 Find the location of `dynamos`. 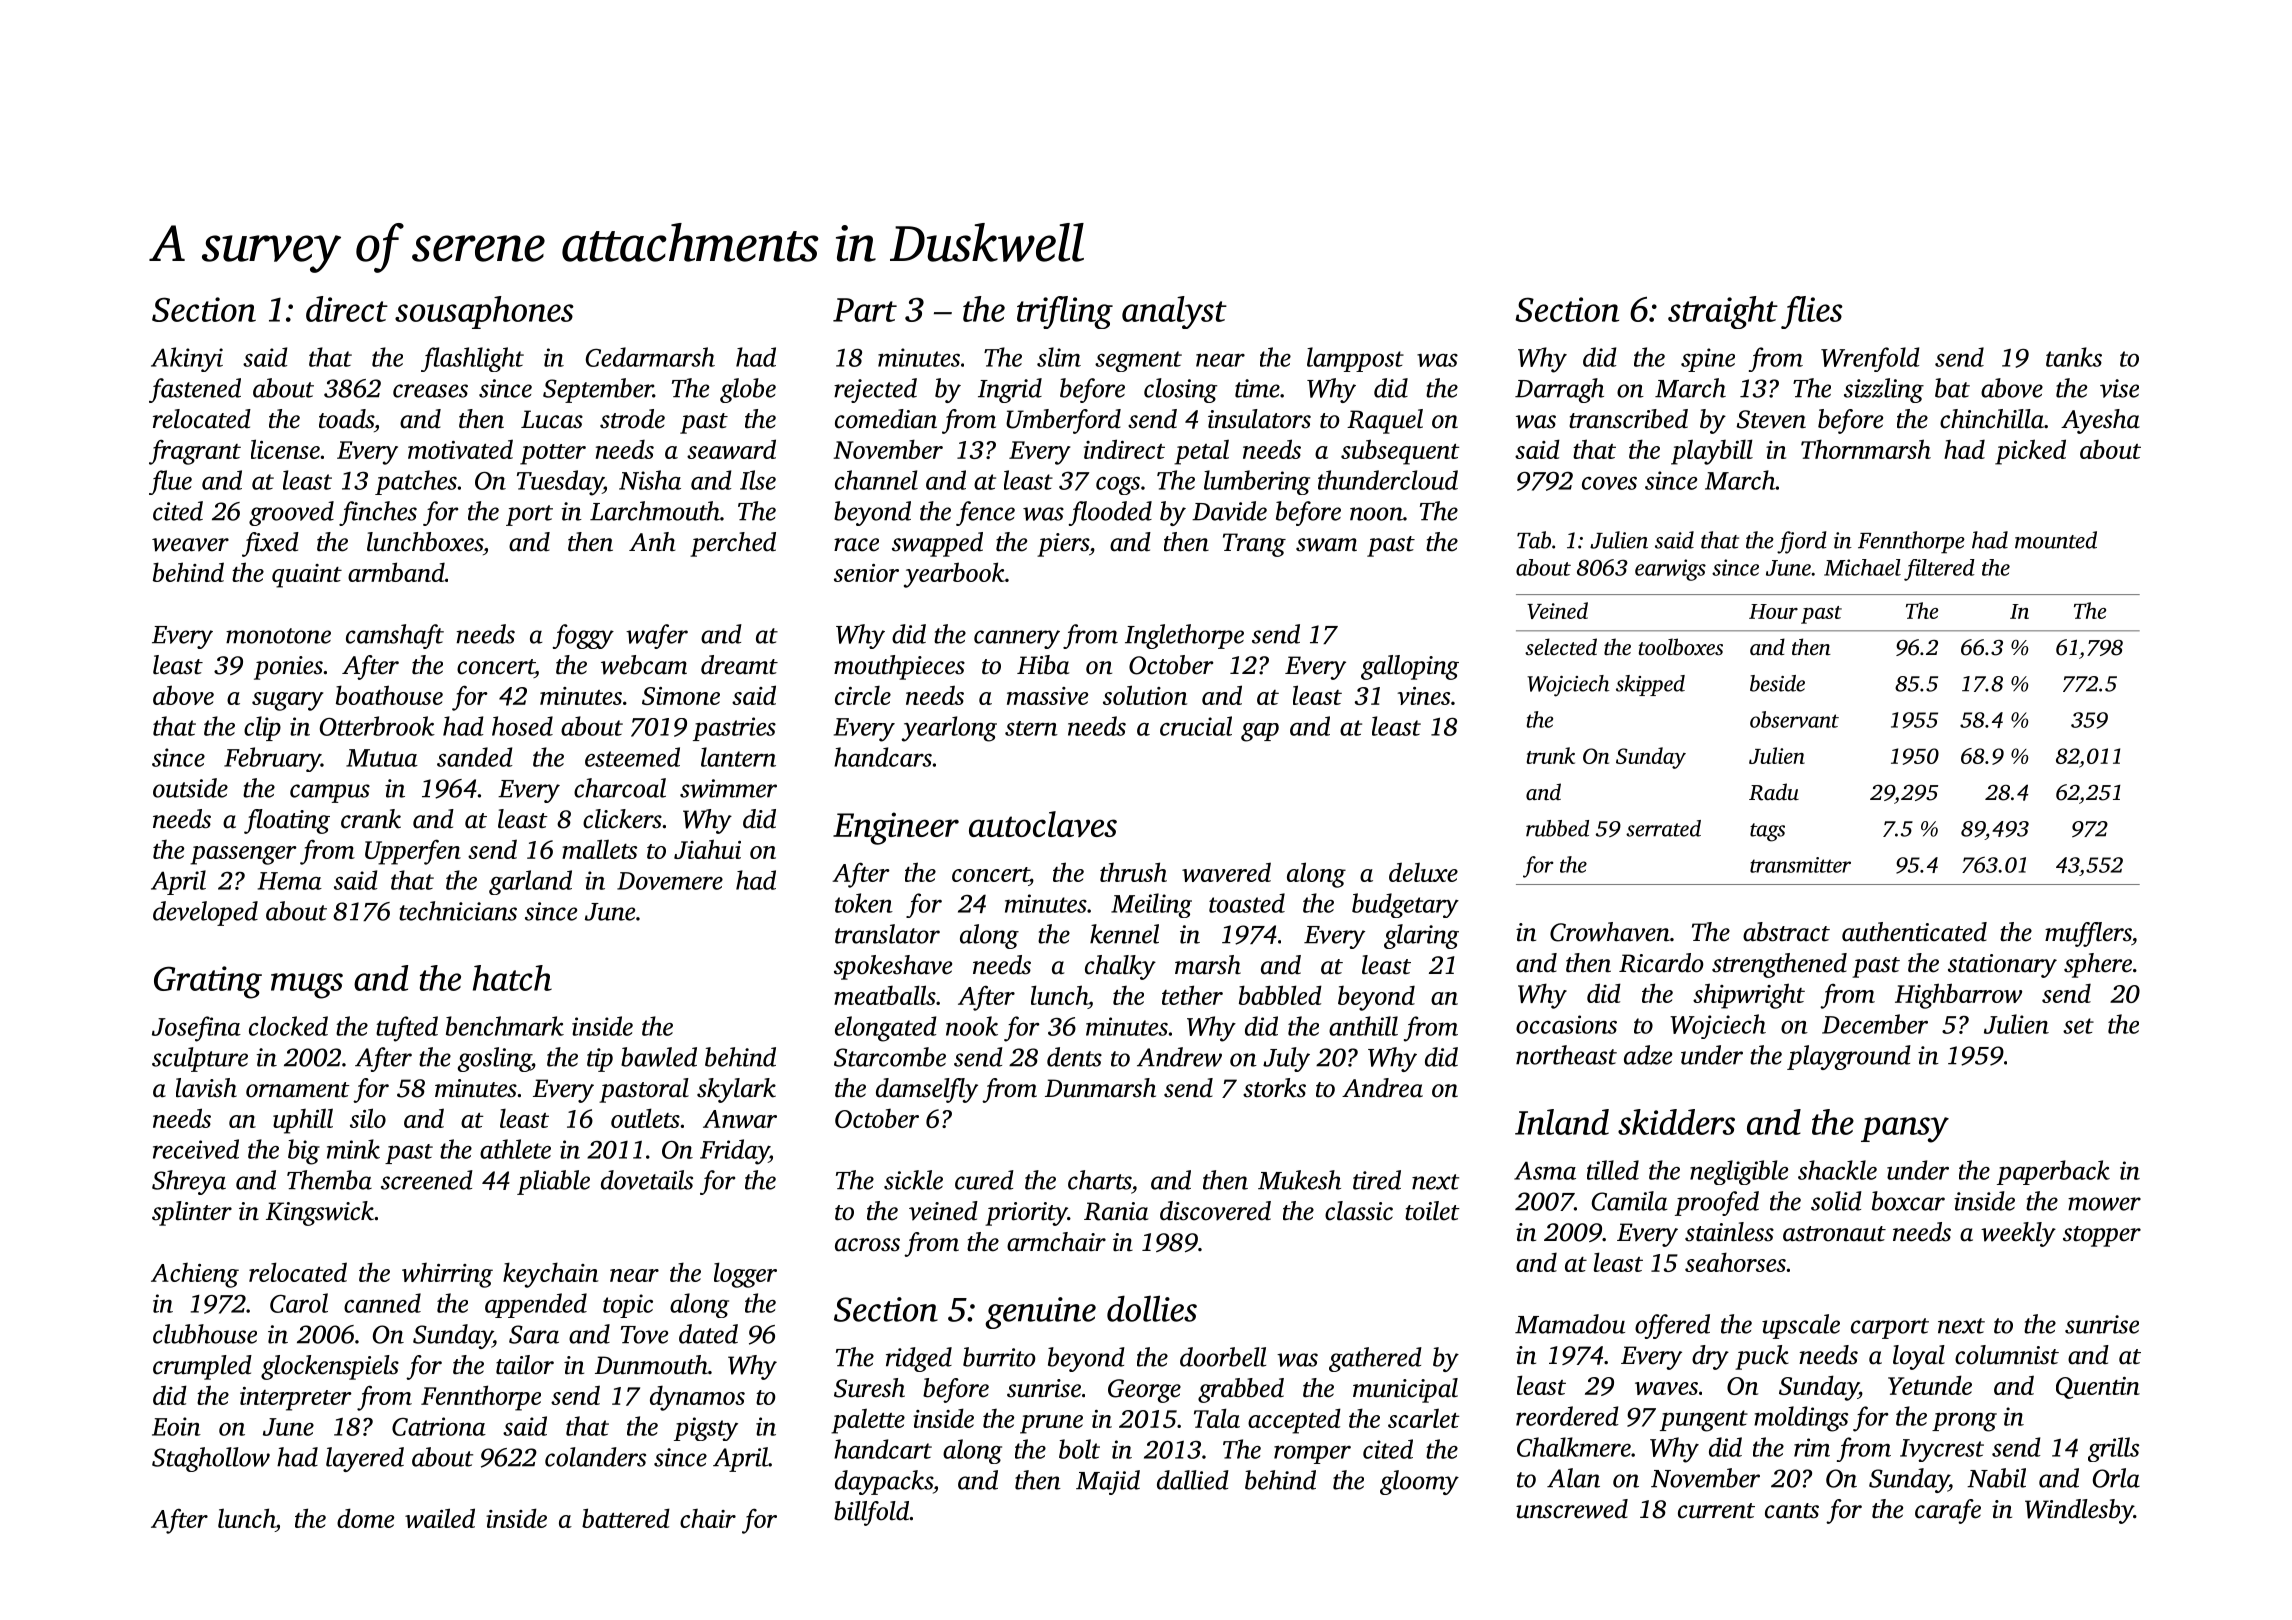

dynamos is located at coordinates (697, 1398).
